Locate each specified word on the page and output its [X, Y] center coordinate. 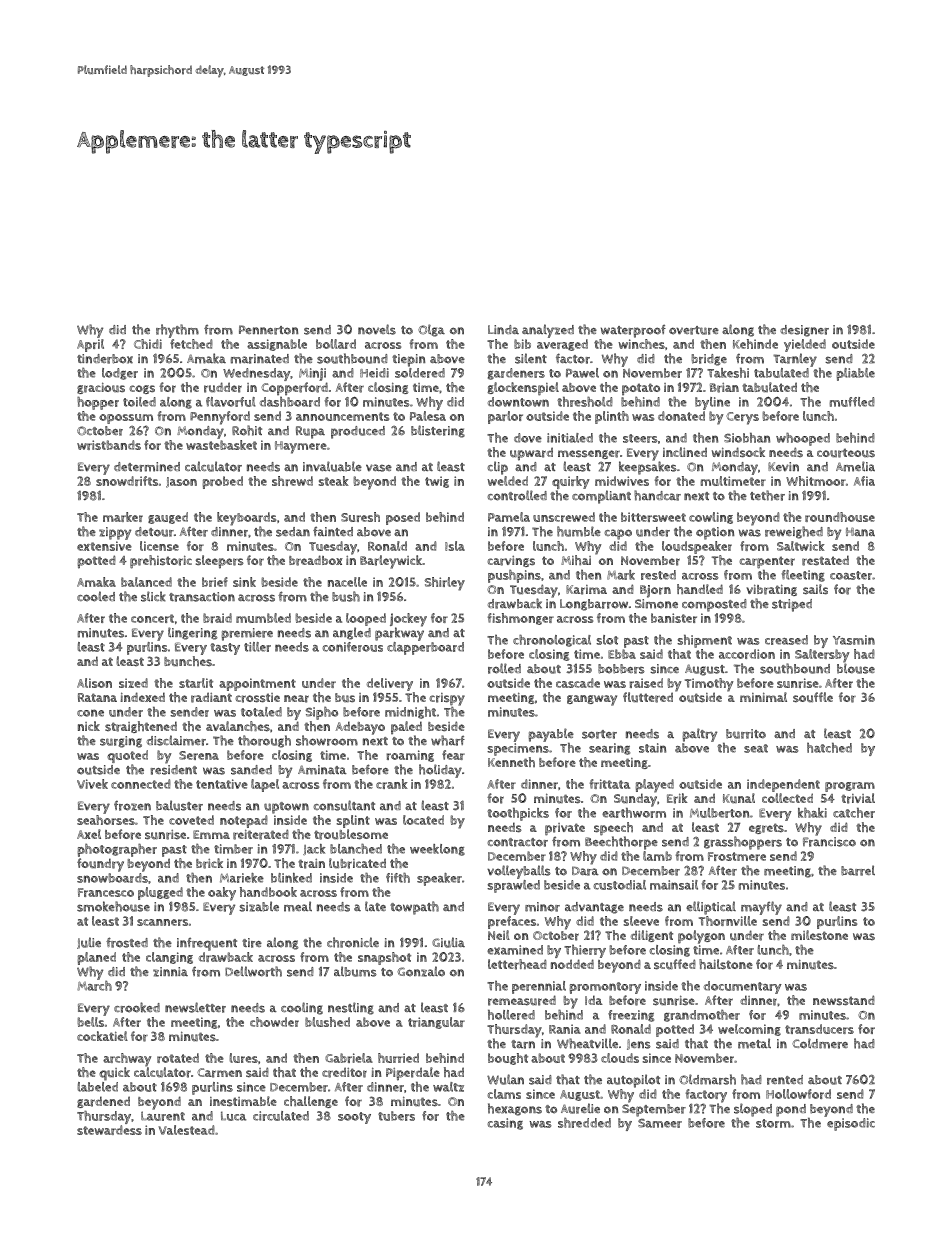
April [90, 345]
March [94, 986]
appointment [257, 684]
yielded [805, 345]
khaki [812, 813]
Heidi [374, 373]
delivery [390, 684]
